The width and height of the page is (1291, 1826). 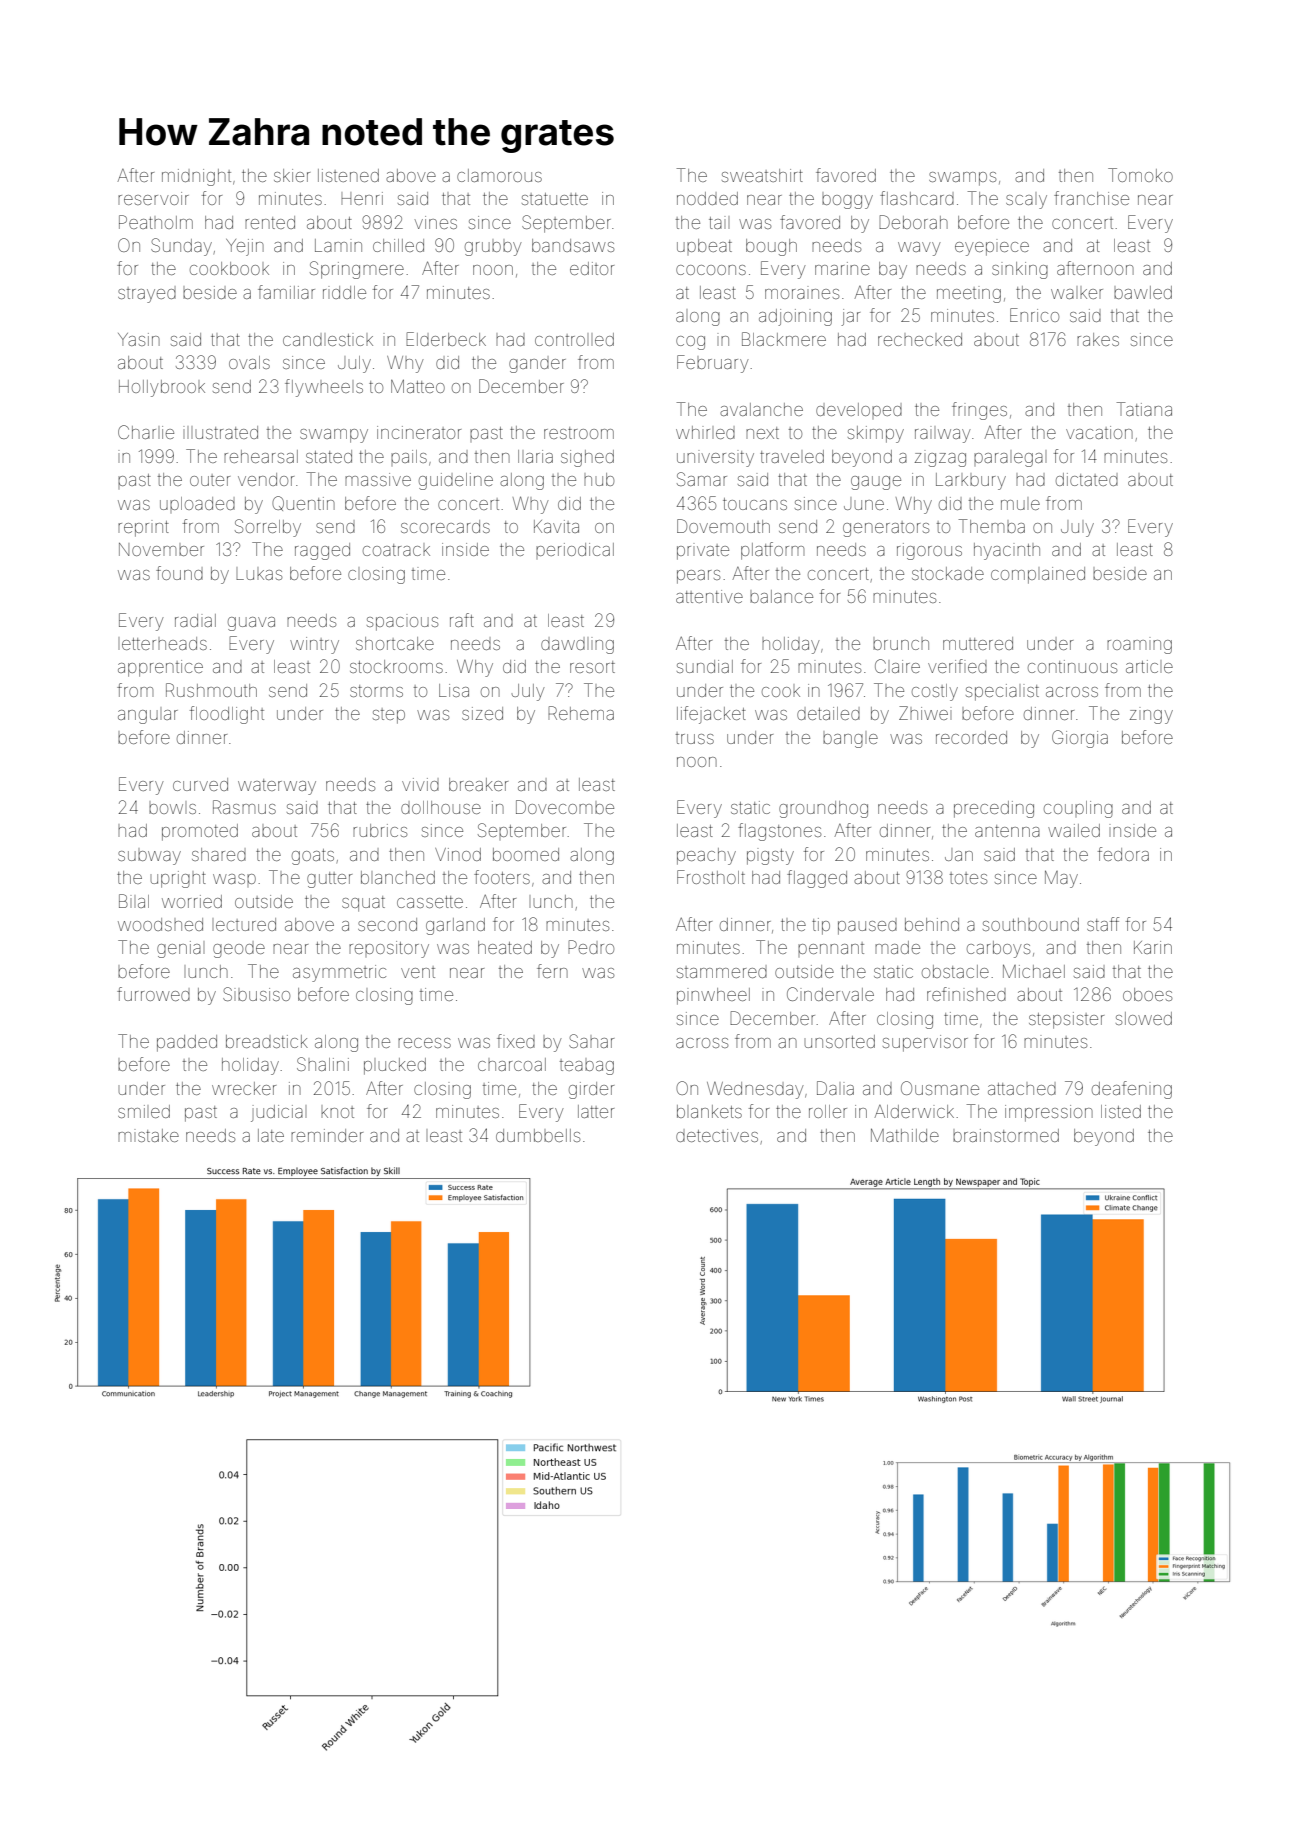 I want to click on continuous, so click(x=1072, y=666).
